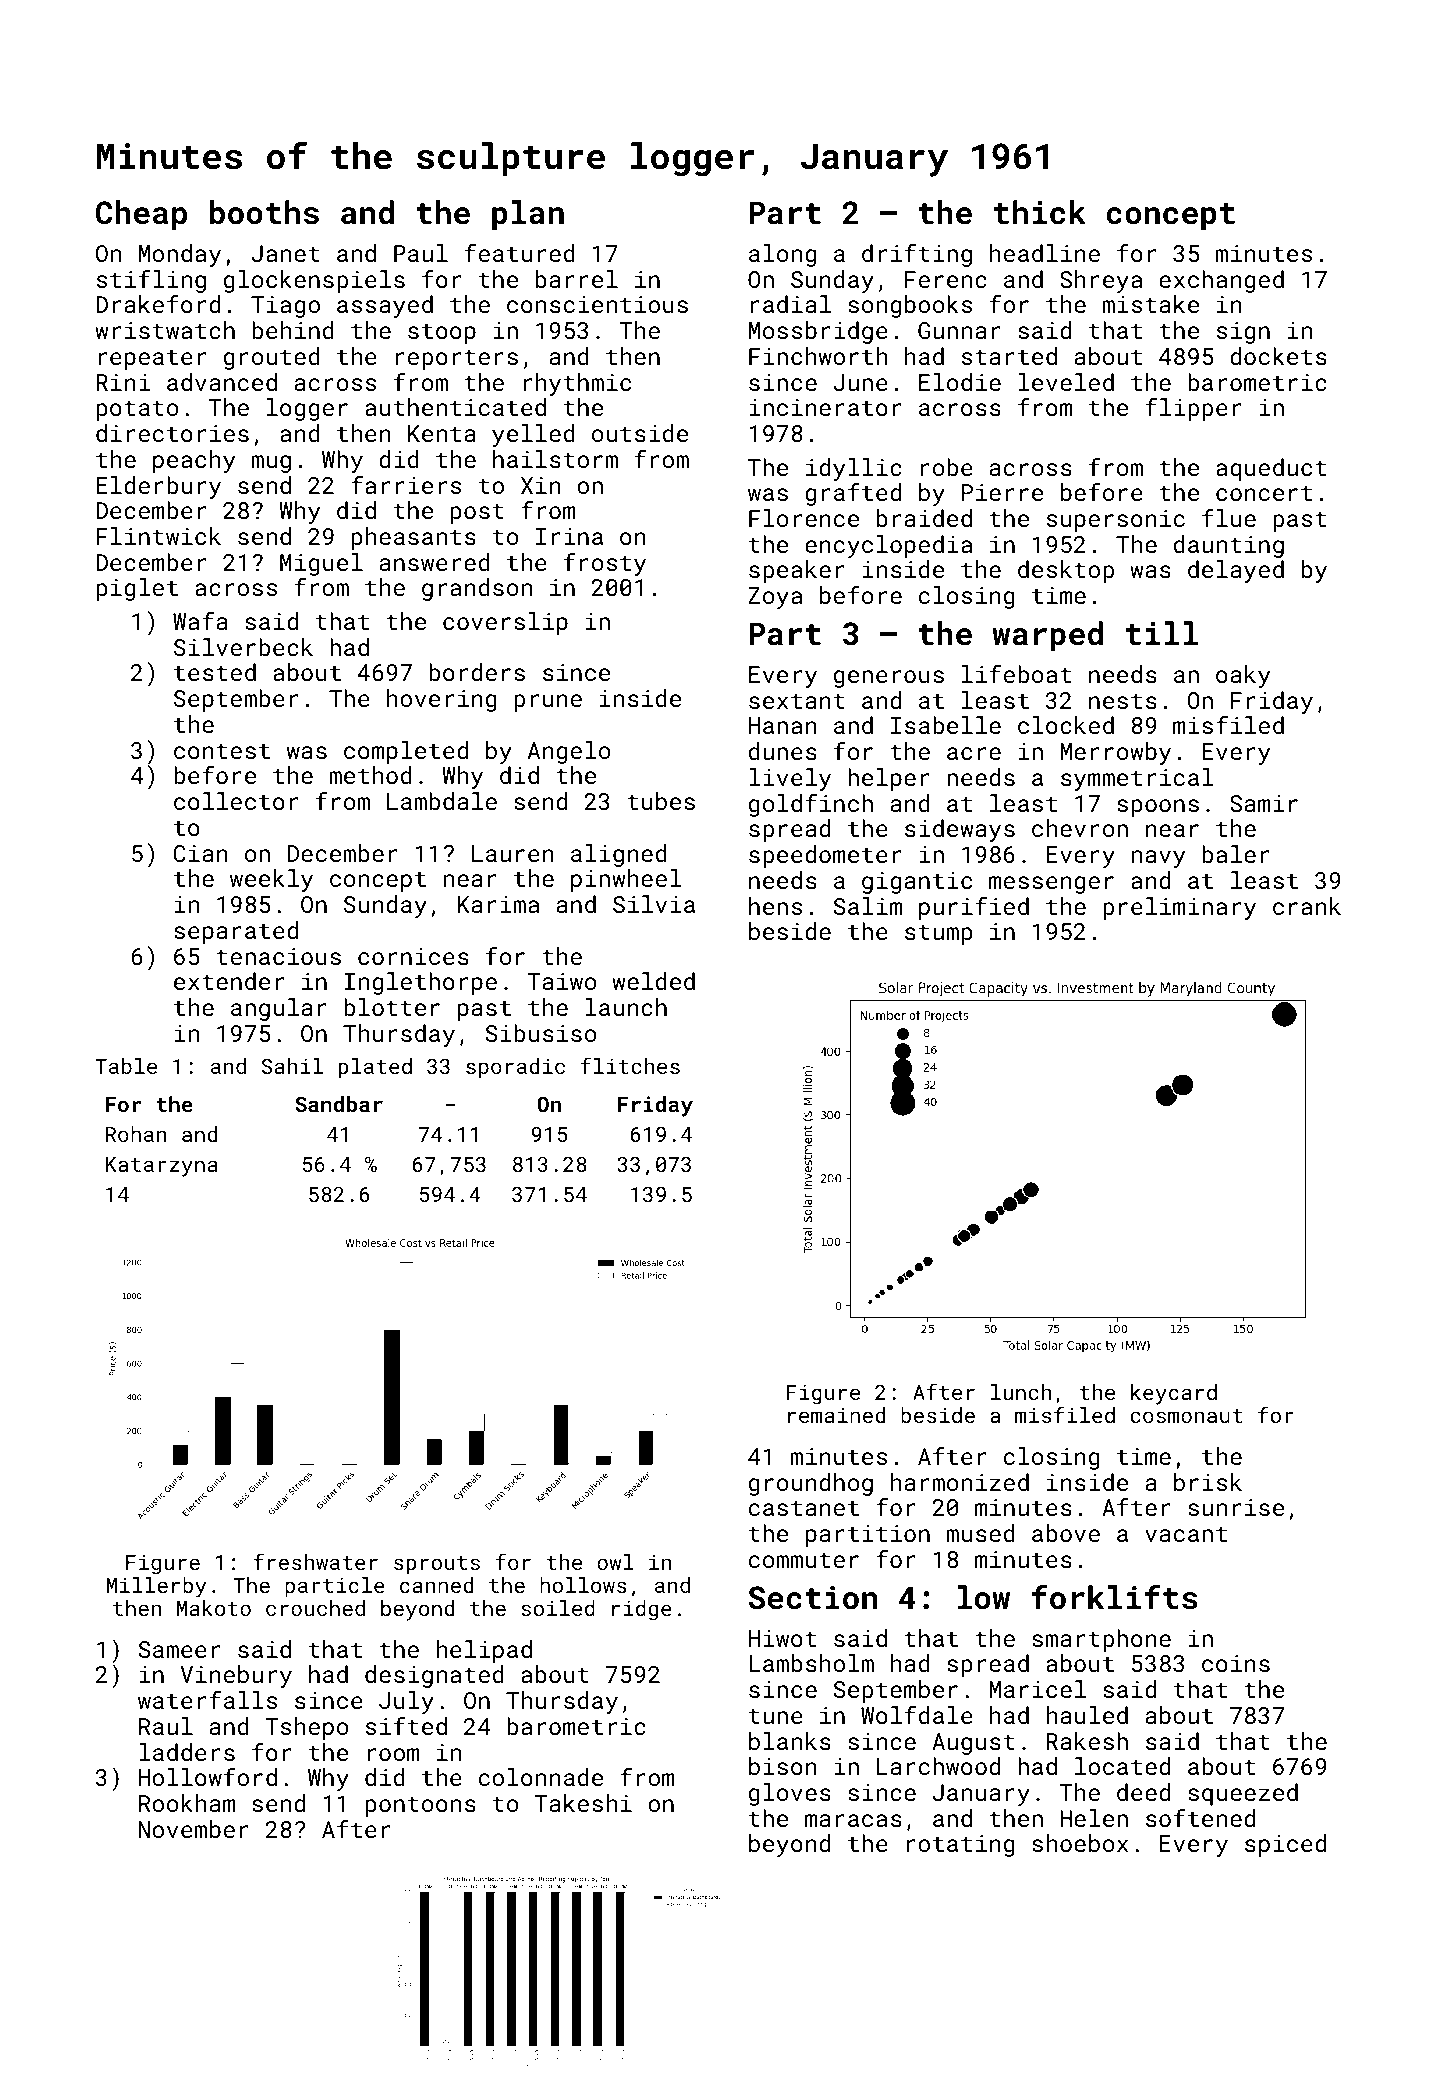  What do you see at coordinates (442, 333) in the page?
I see `stoop` at bounding box center [442, 333].
